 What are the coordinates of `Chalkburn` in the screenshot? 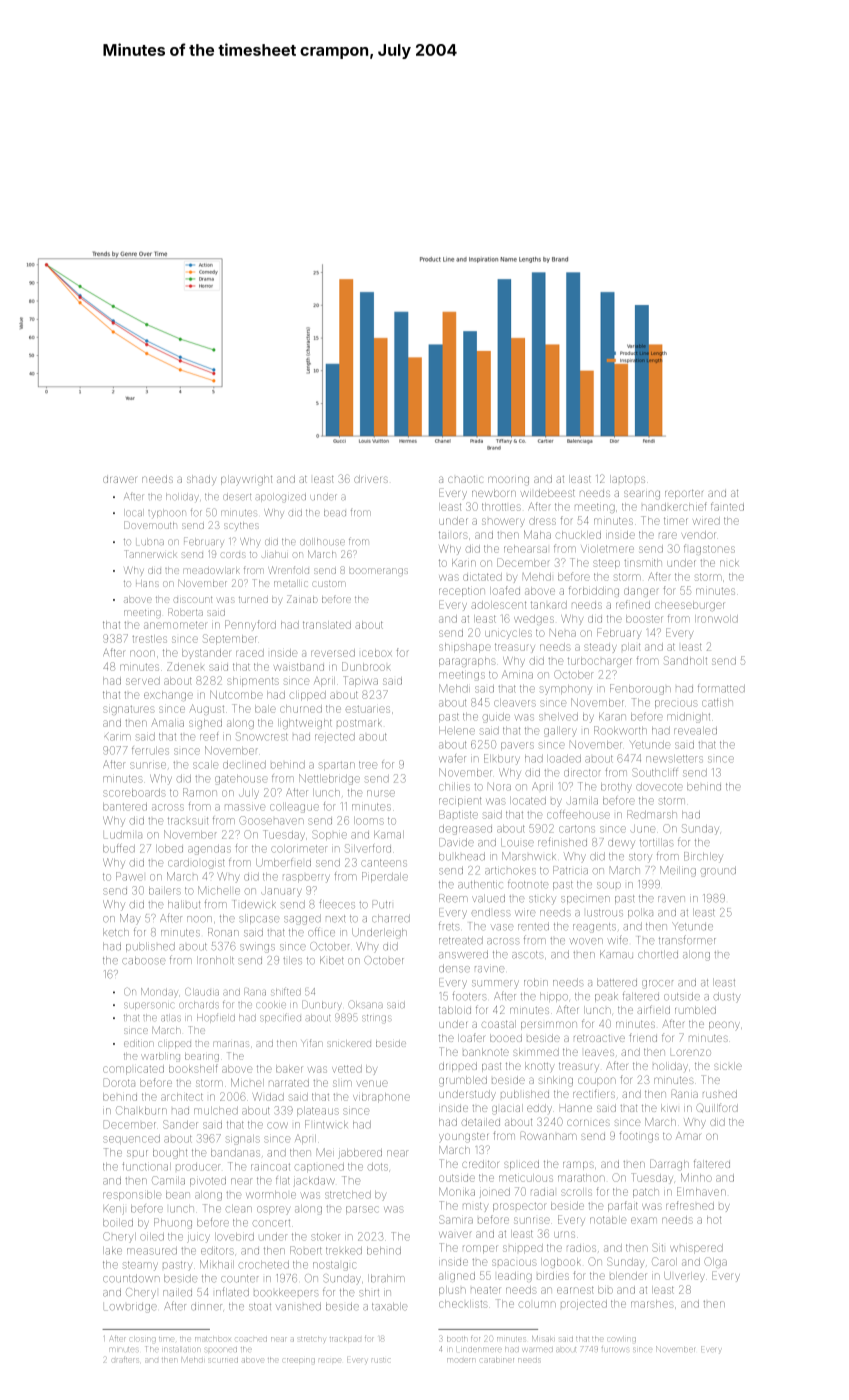 It's located at (141, 1110).
